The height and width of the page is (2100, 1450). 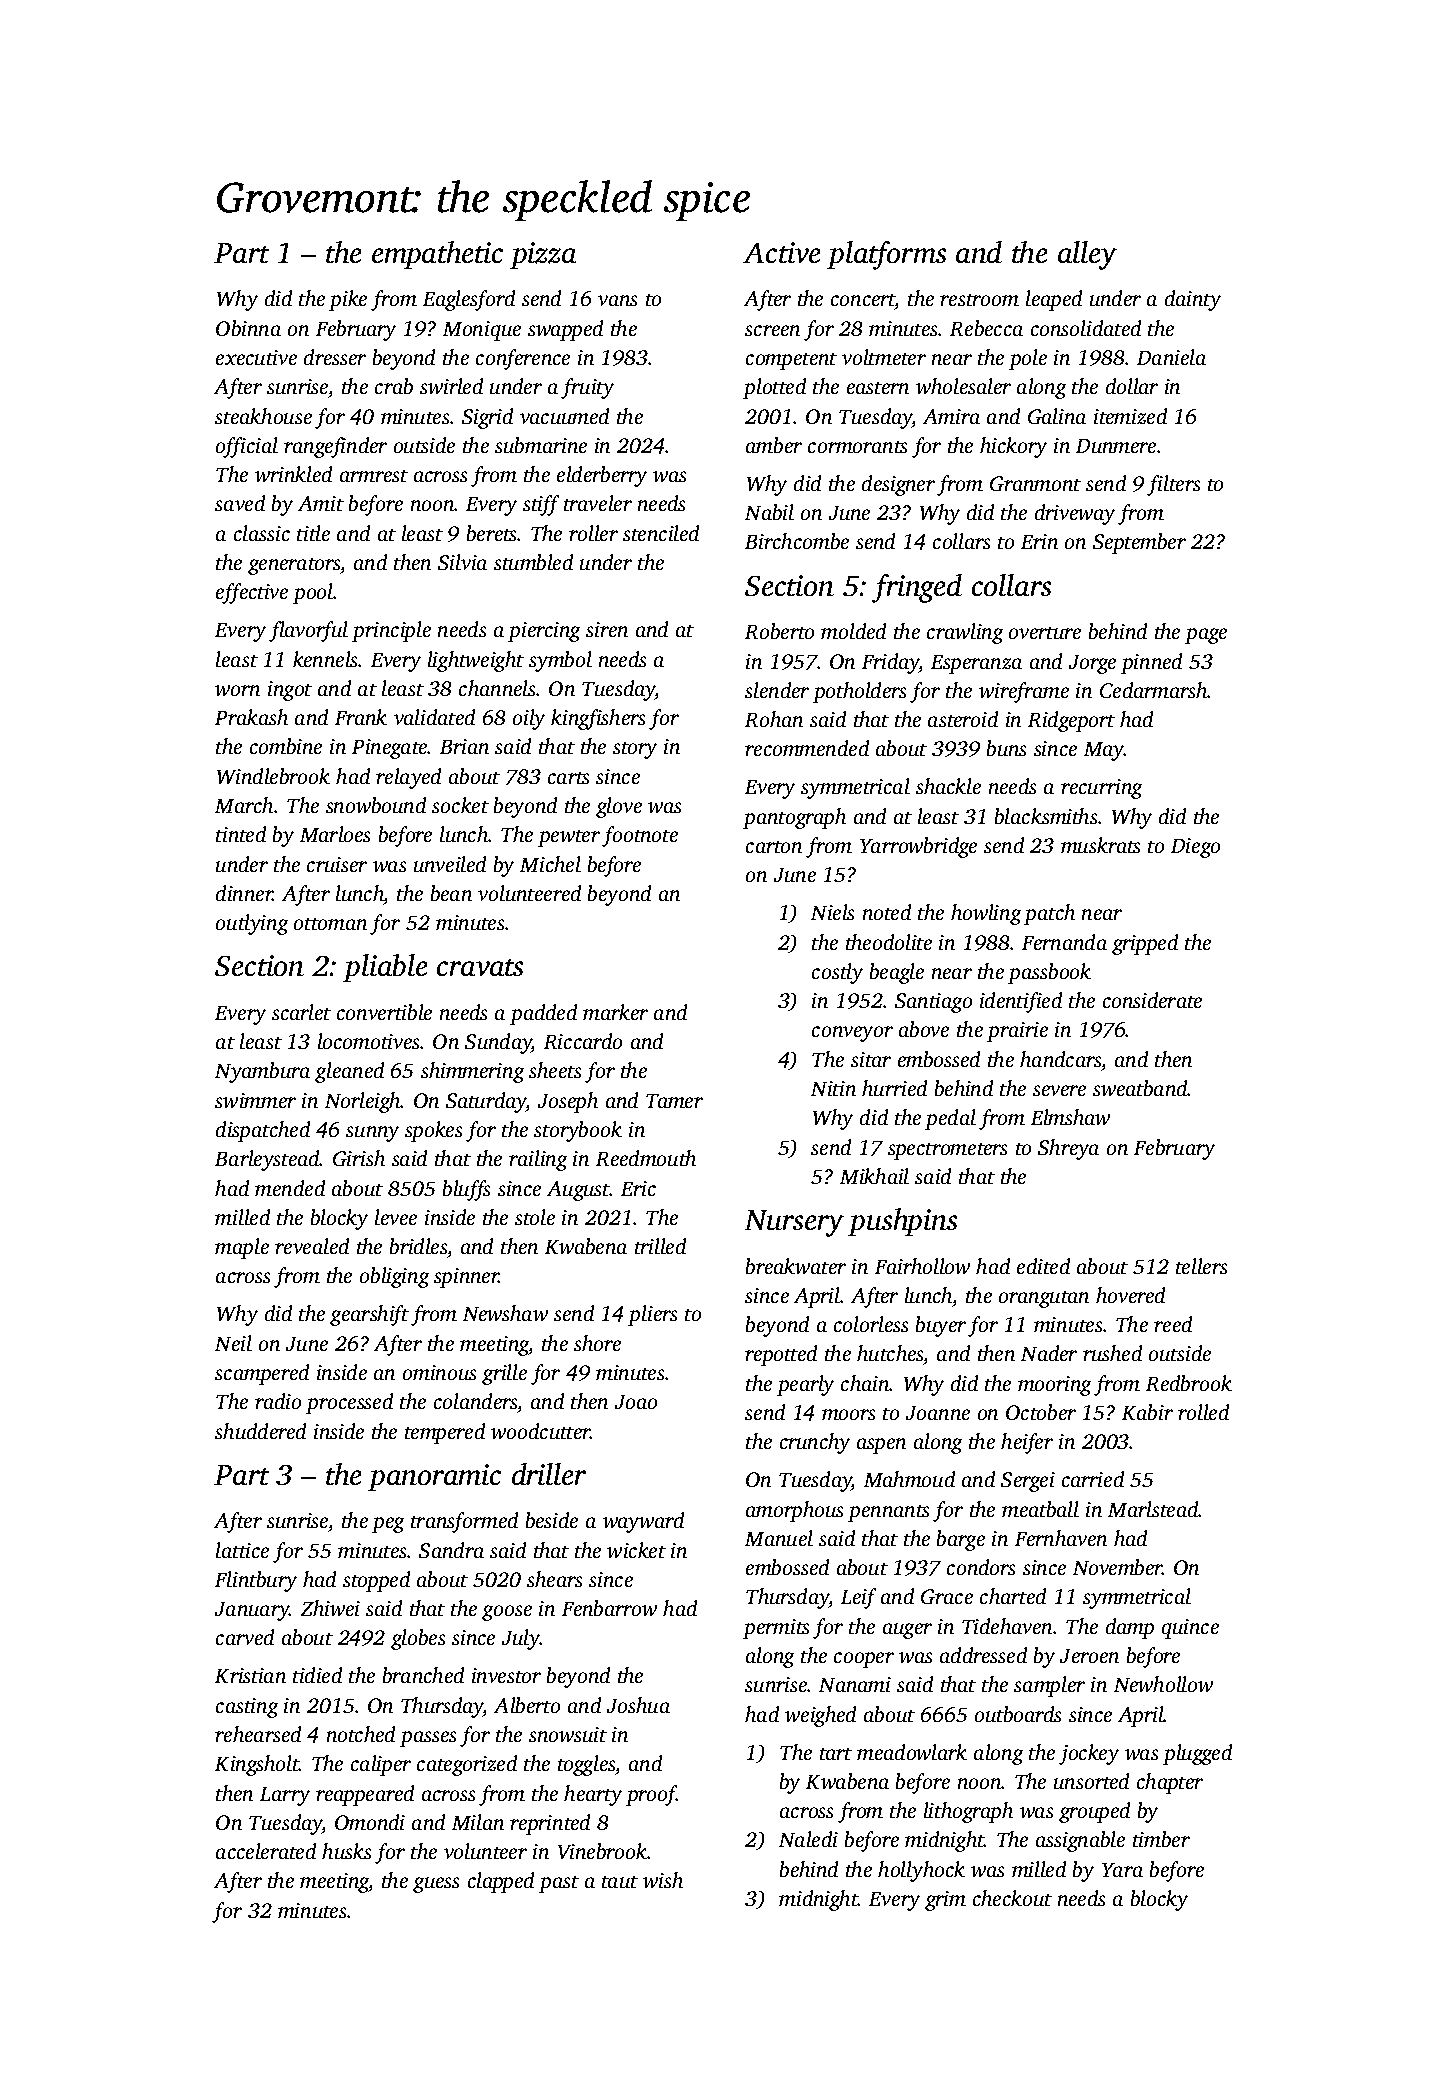 What do you see at coordinates (947, 1151) in the page?
I see `spectrometers` at bounding box center [947, 1151].
